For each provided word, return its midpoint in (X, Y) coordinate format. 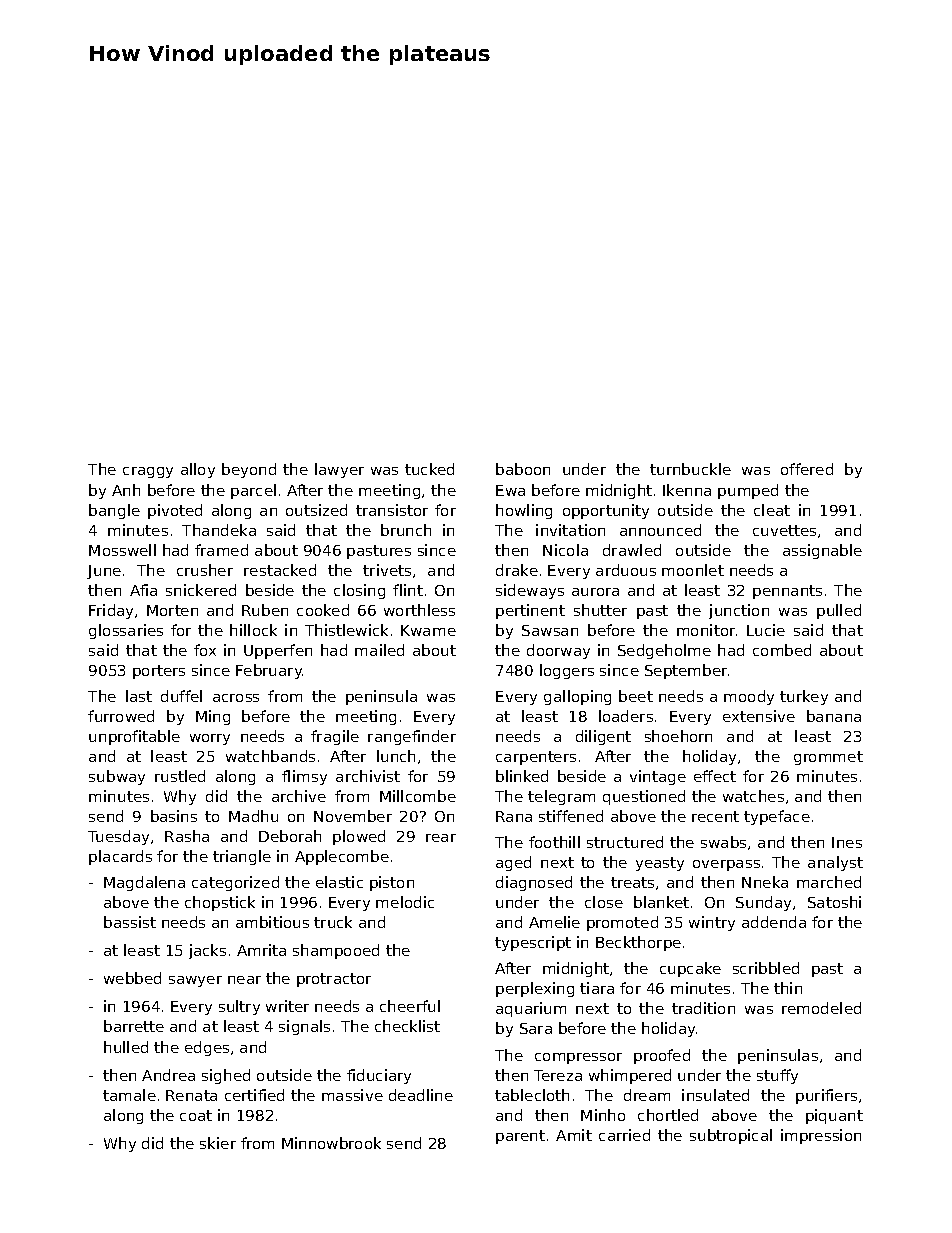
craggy (148, 472)
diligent (603, 737)
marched (829, 882)
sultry (239, 1007)
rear (441, 838)
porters (159, 672)
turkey (804, 697)
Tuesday (118, 837)
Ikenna (687, 490)
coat (196, 1115)
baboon (523, 469)
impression (821, 1136)
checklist (407, 1026)
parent (520, 1137)
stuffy (777, 1076)
